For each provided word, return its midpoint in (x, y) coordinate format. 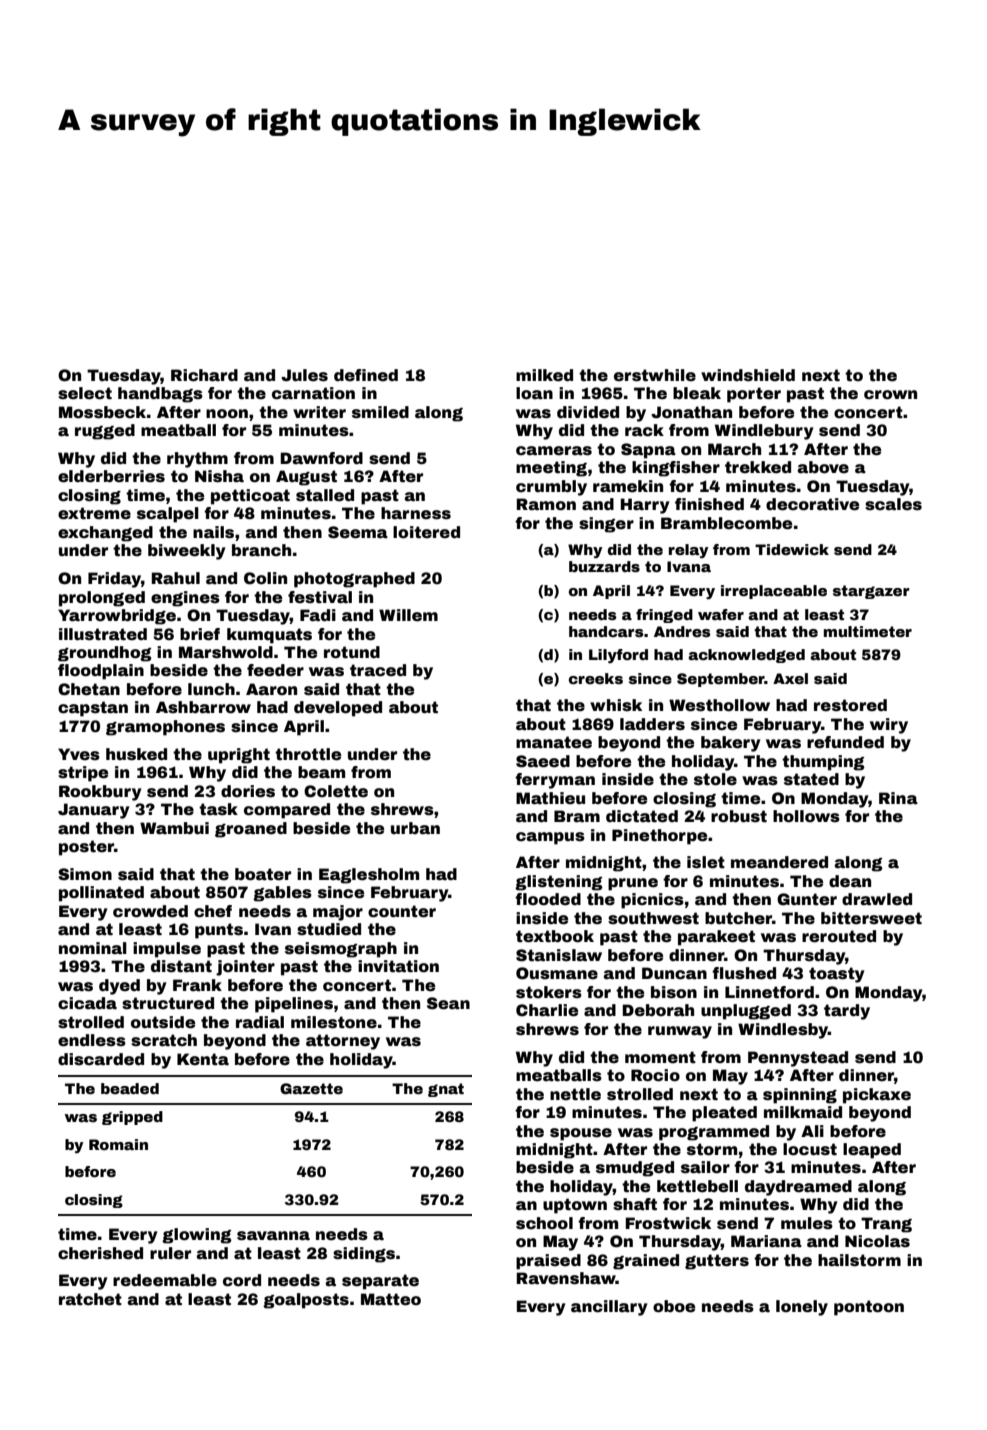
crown (890, 395)
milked (544, 375)
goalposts (306, 1301)
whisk (616, 705)
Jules (304, 375)
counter (402, 911)
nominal (93, 948)
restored (850, 705)
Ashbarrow (203, 707)
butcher (738, 918)
